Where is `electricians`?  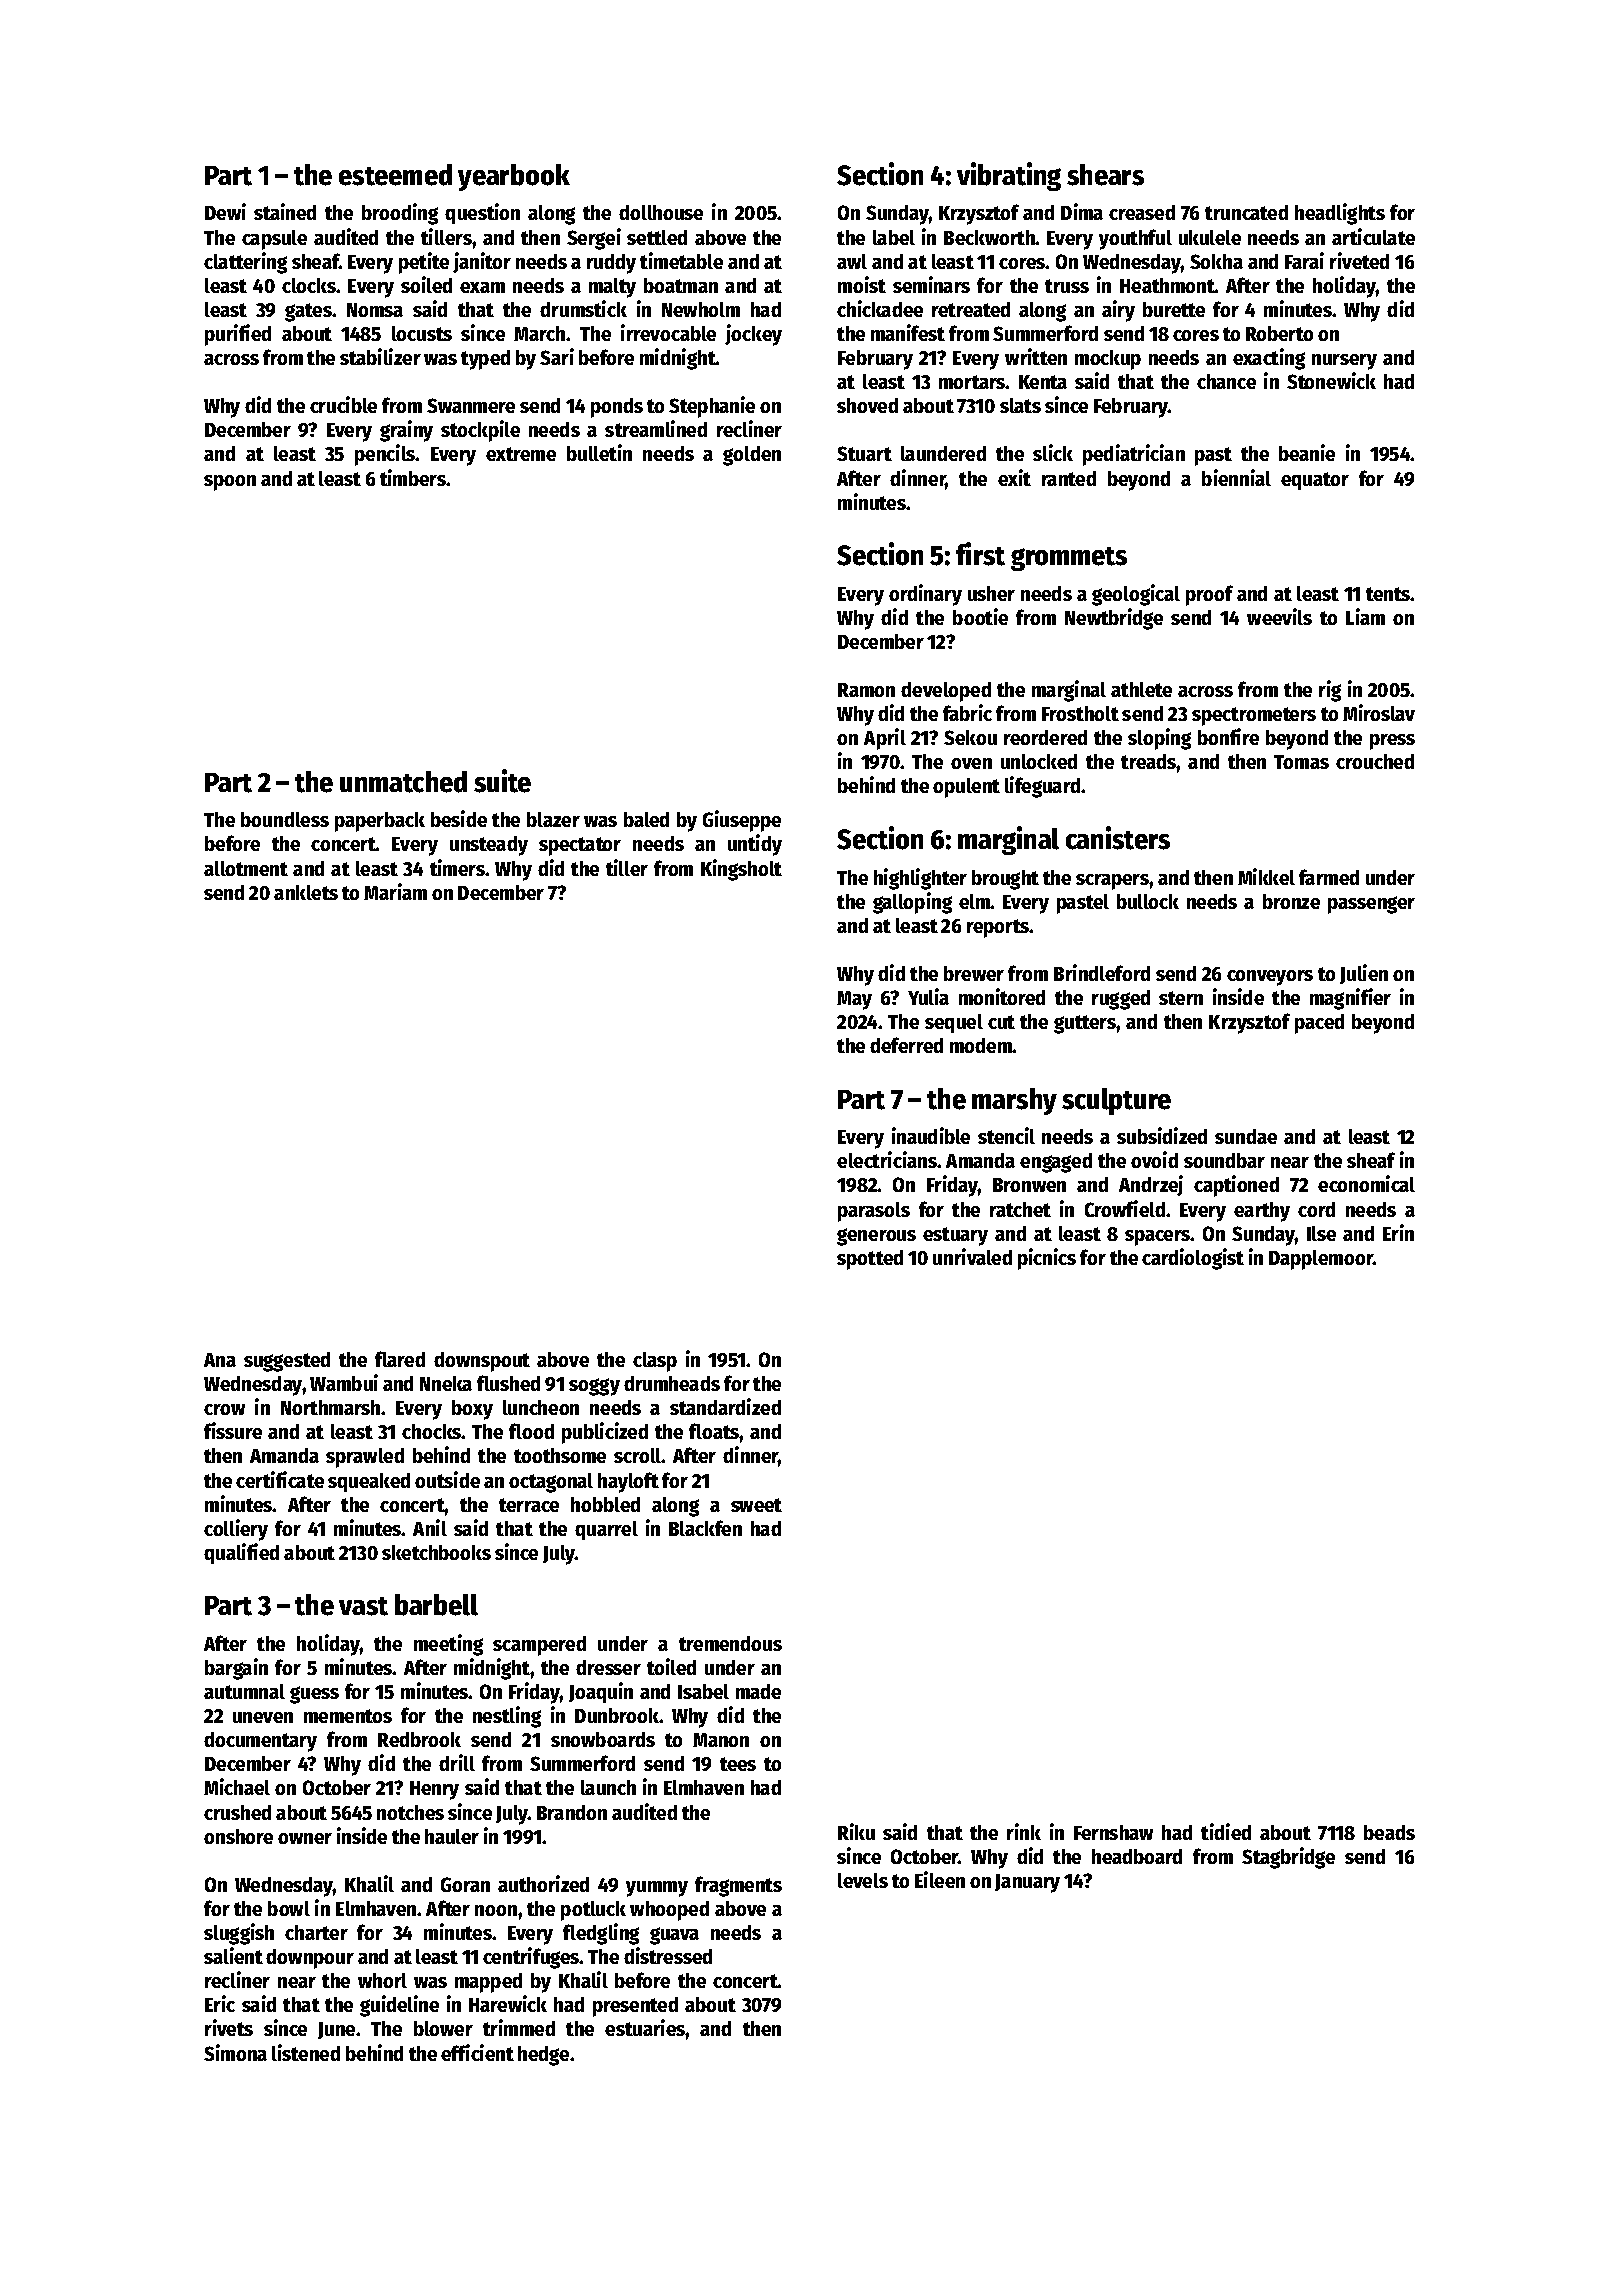 electricians is located at coordinates (887, 1159).
